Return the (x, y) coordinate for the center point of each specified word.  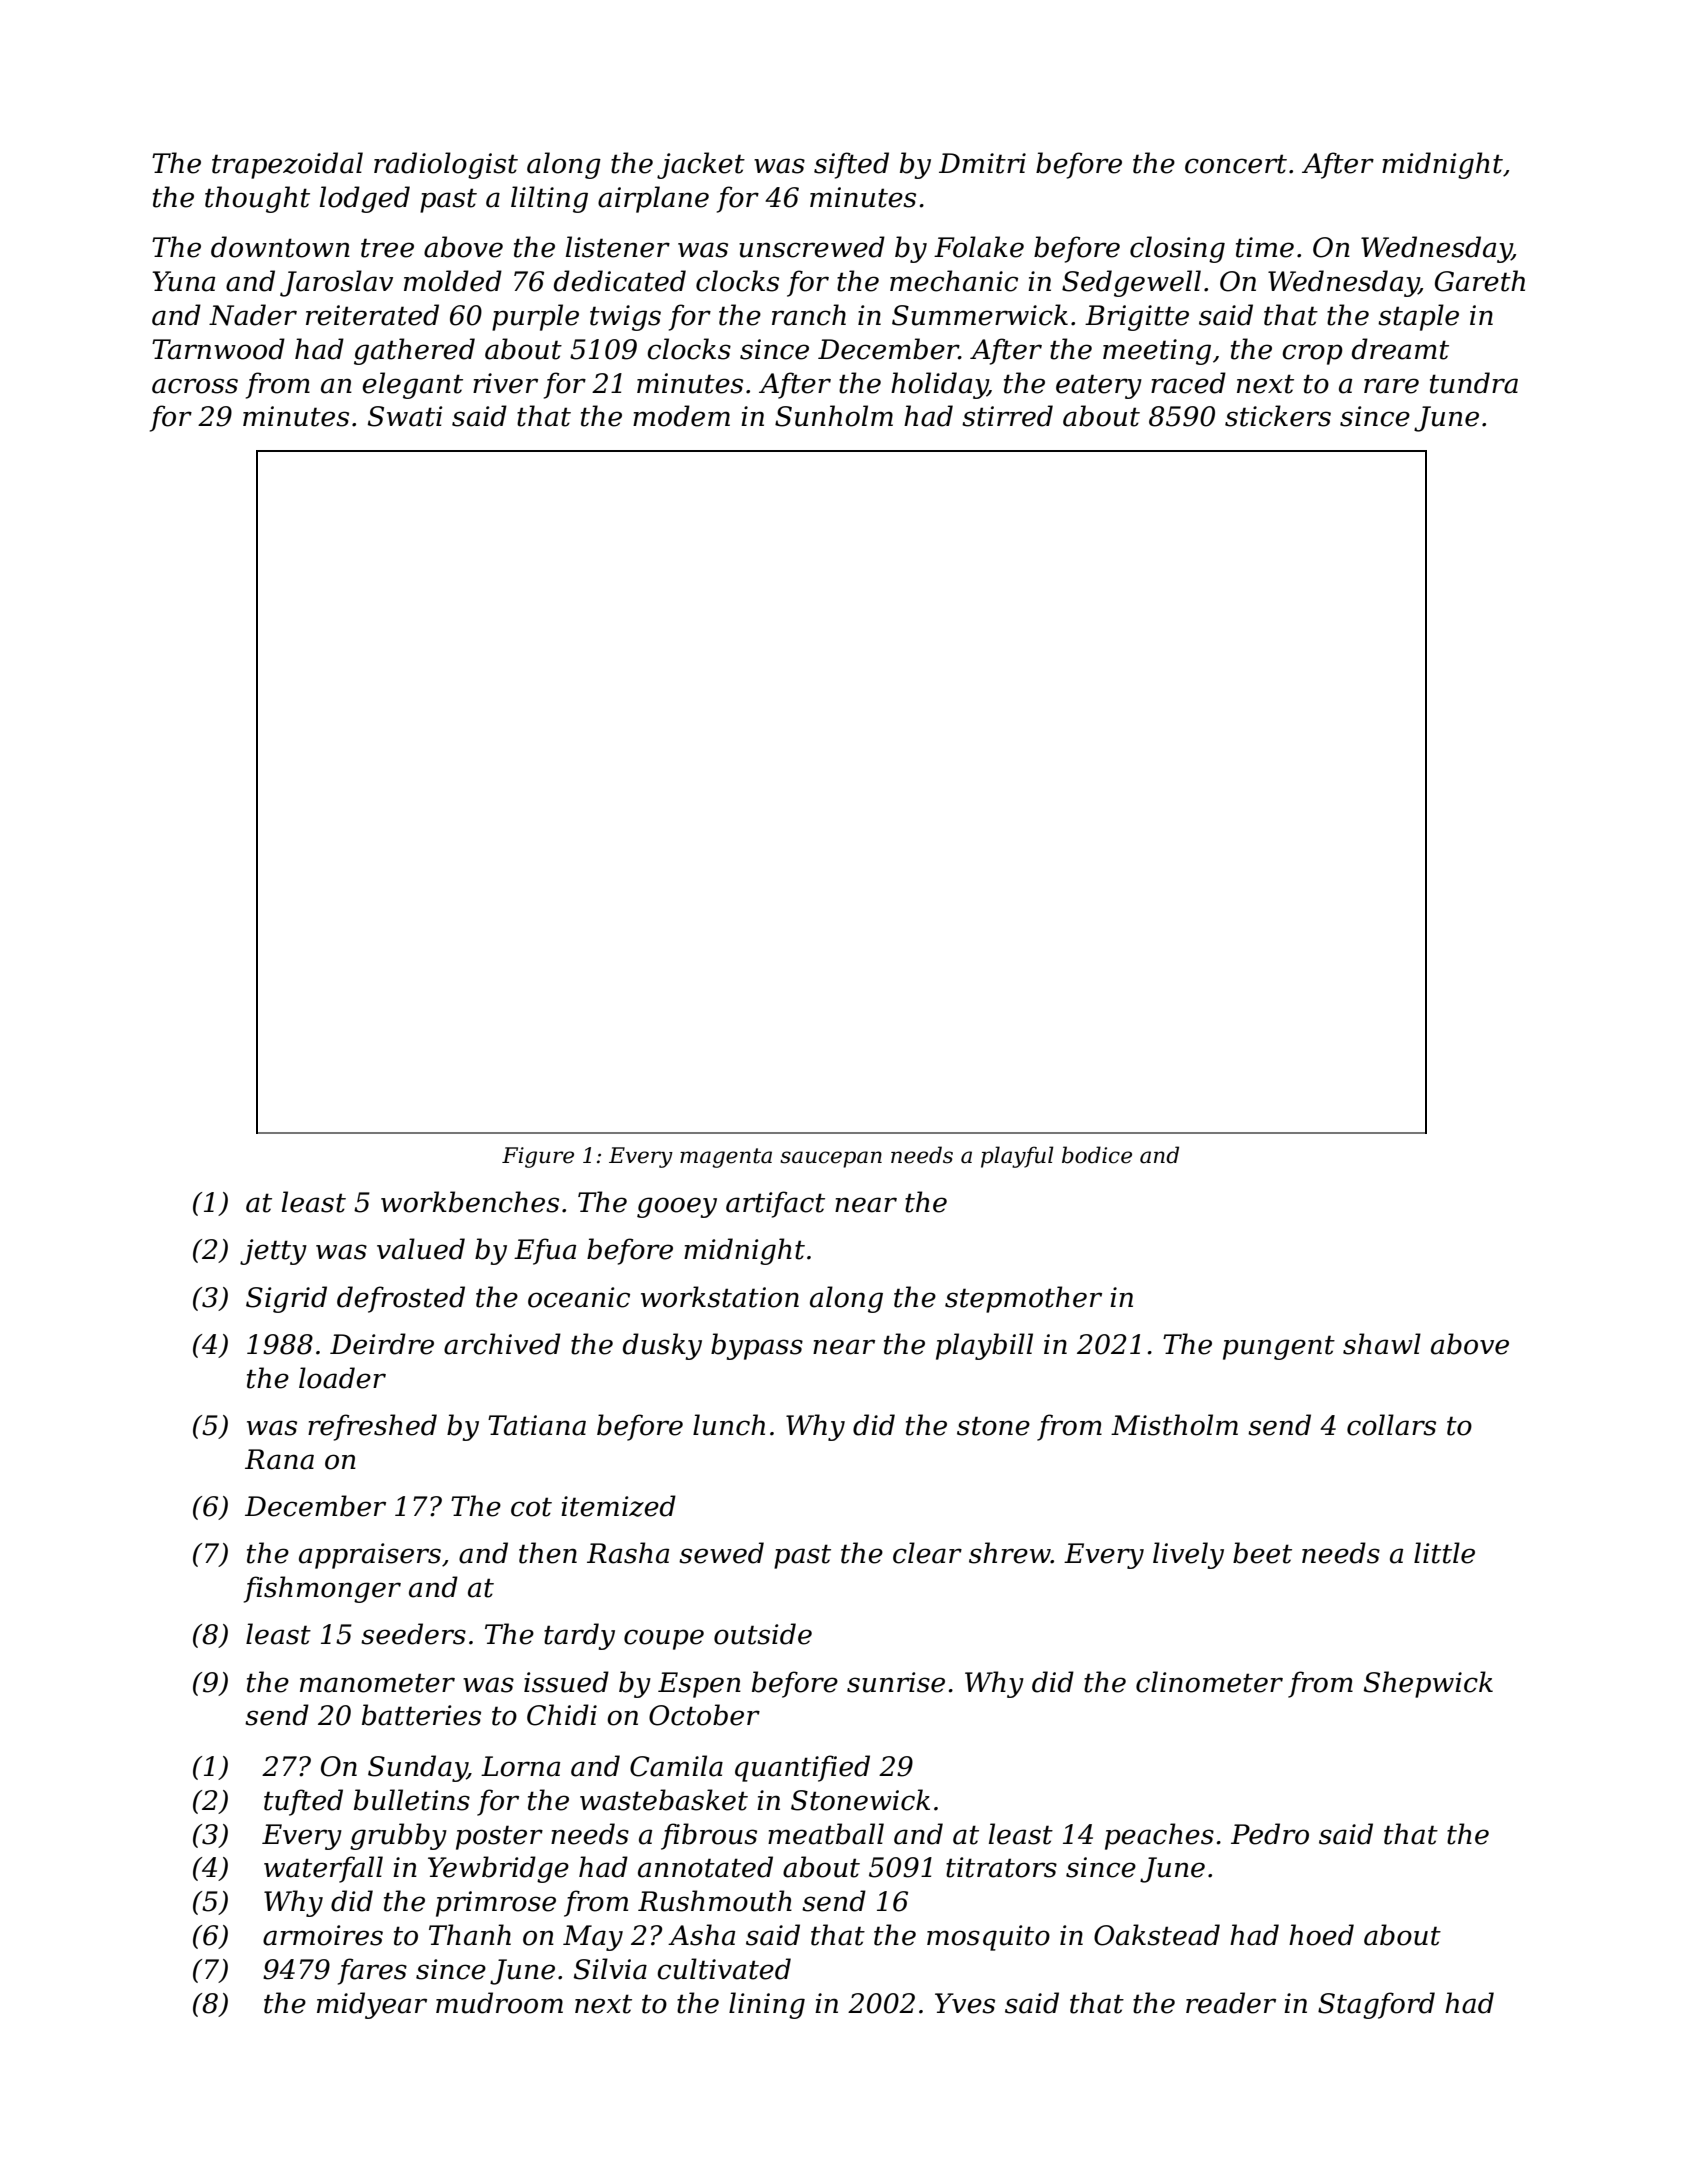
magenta (726, 1158)
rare (1391, 386)
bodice (1097, 1155)
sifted (851, 165)
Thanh (470, 1935)
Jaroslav (336, 283)
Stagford (1376, 2005)
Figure (538, 1157)
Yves (965, 2003)
